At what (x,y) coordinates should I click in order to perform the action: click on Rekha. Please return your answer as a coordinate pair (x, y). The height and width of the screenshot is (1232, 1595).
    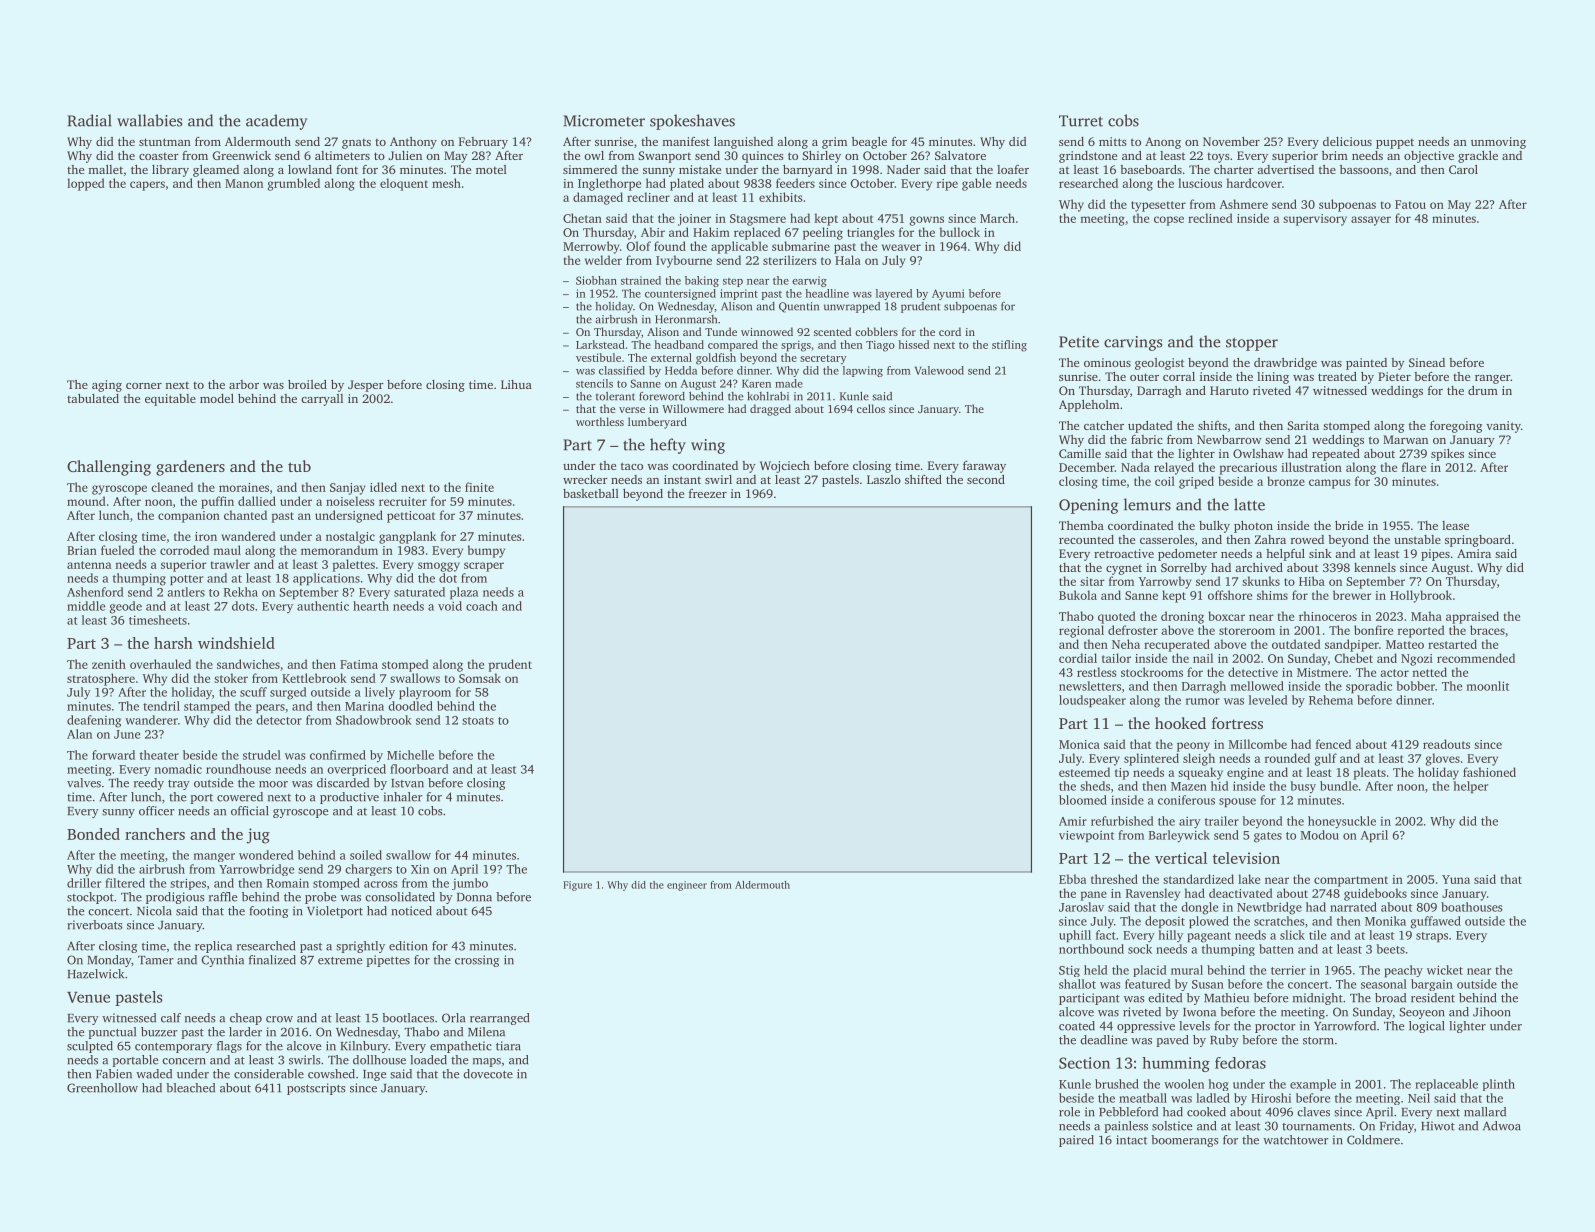
    Looking at the image, I should click on (241, 592).
